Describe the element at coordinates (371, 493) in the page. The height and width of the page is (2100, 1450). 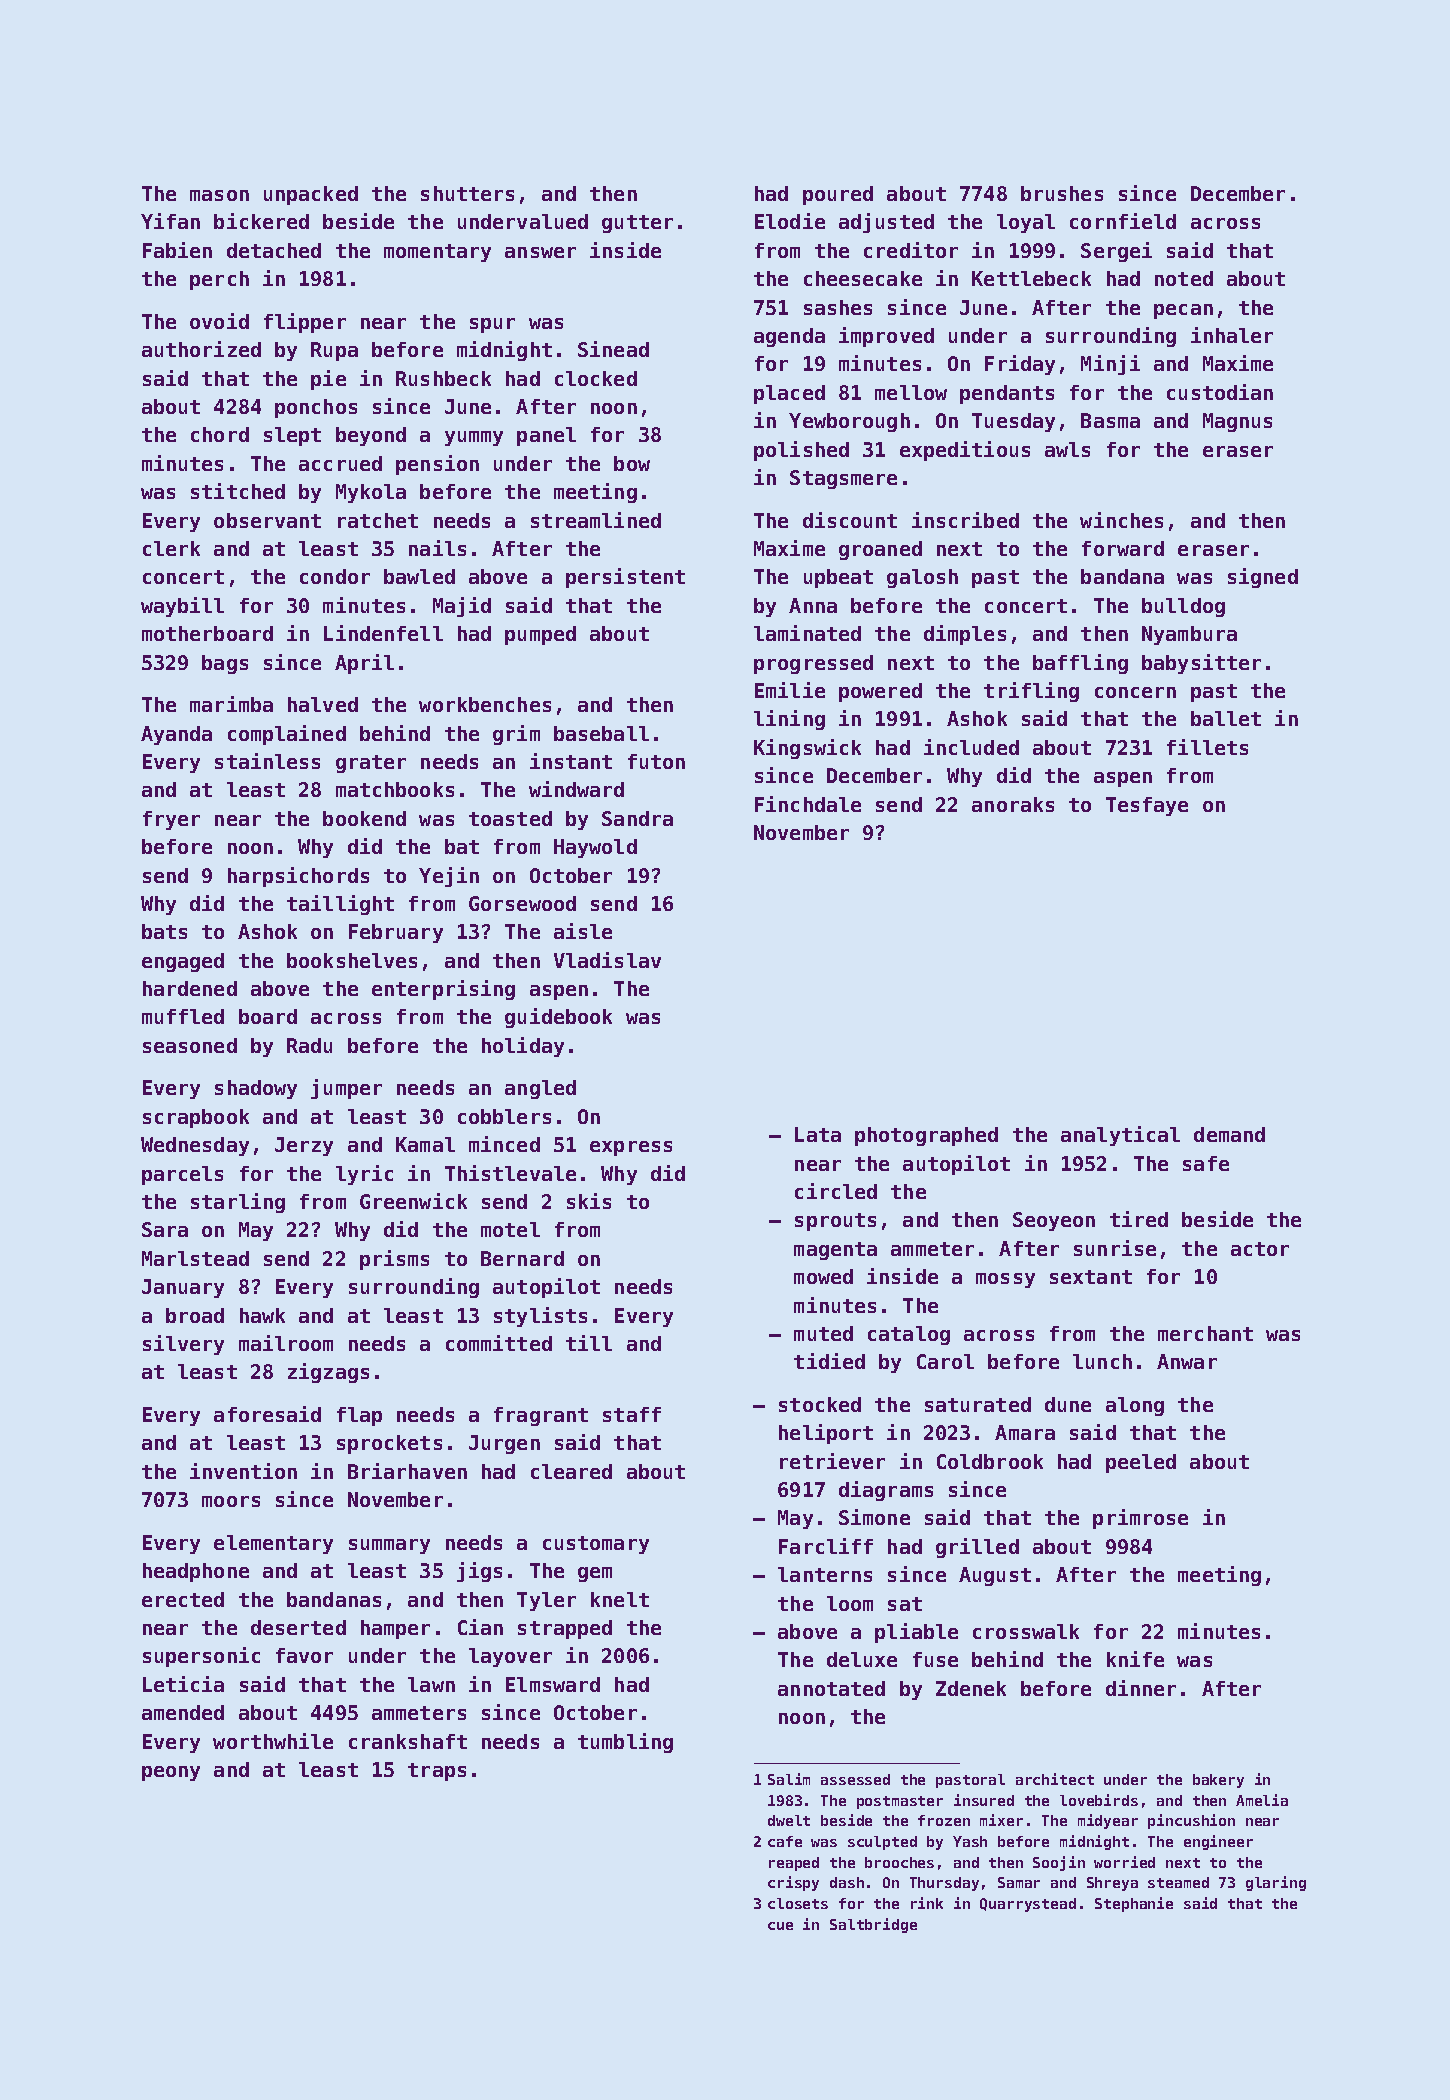
I see `Mykola` at that location.
